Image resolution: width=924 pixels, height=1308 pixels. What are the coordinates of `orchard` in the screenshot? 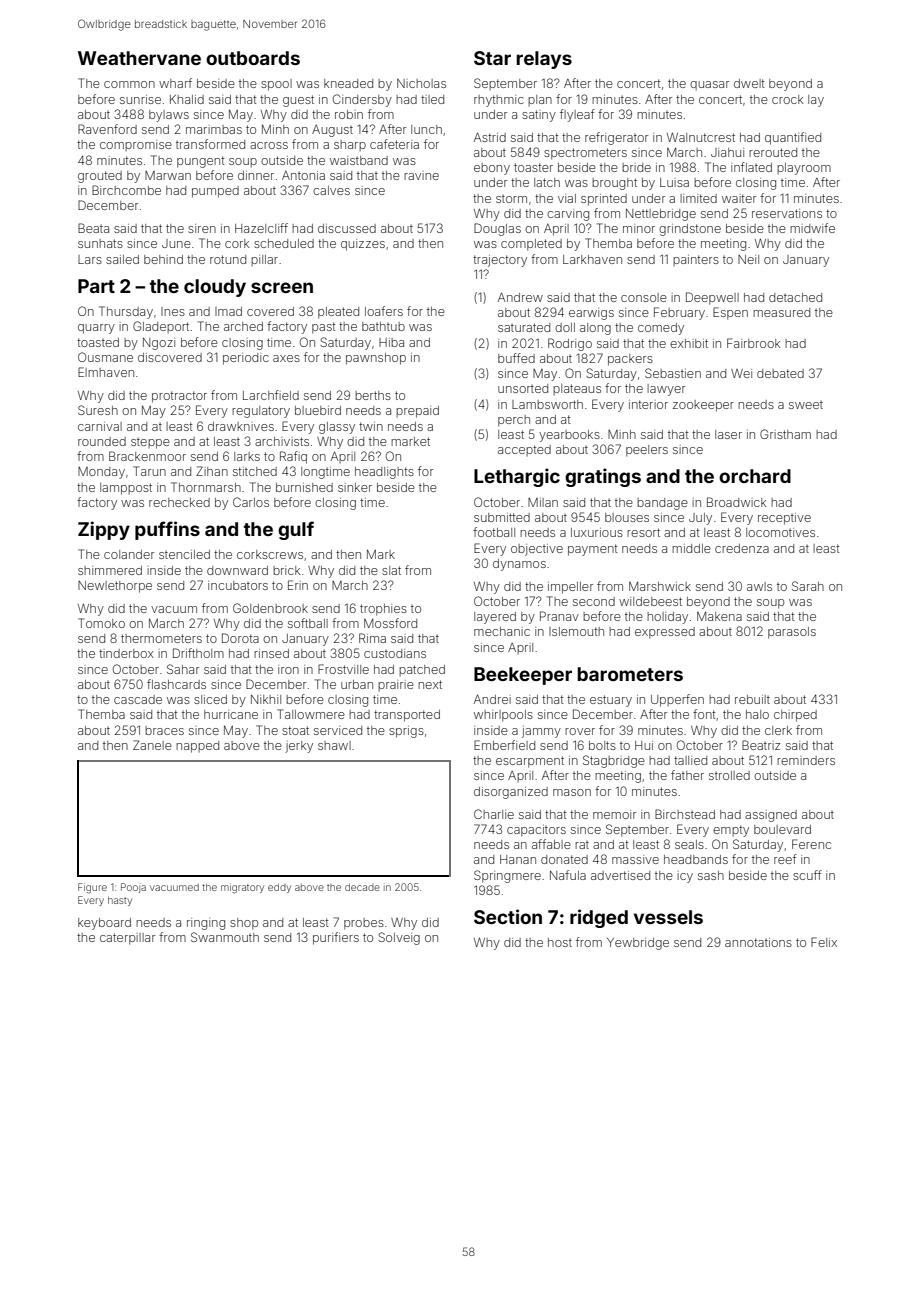 It's located at (755, 476).
